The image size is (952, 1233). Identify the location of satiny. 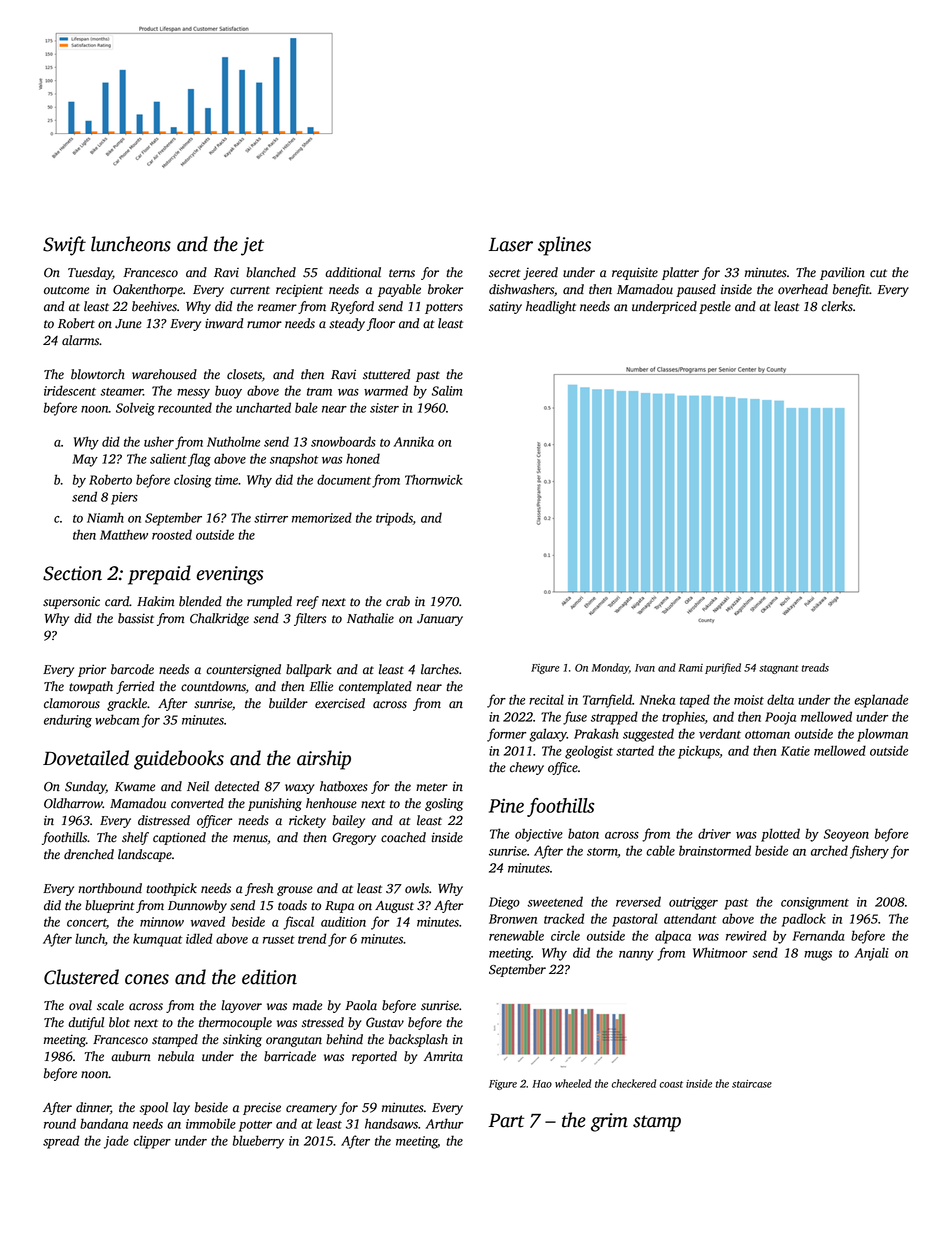
(505, 307).
